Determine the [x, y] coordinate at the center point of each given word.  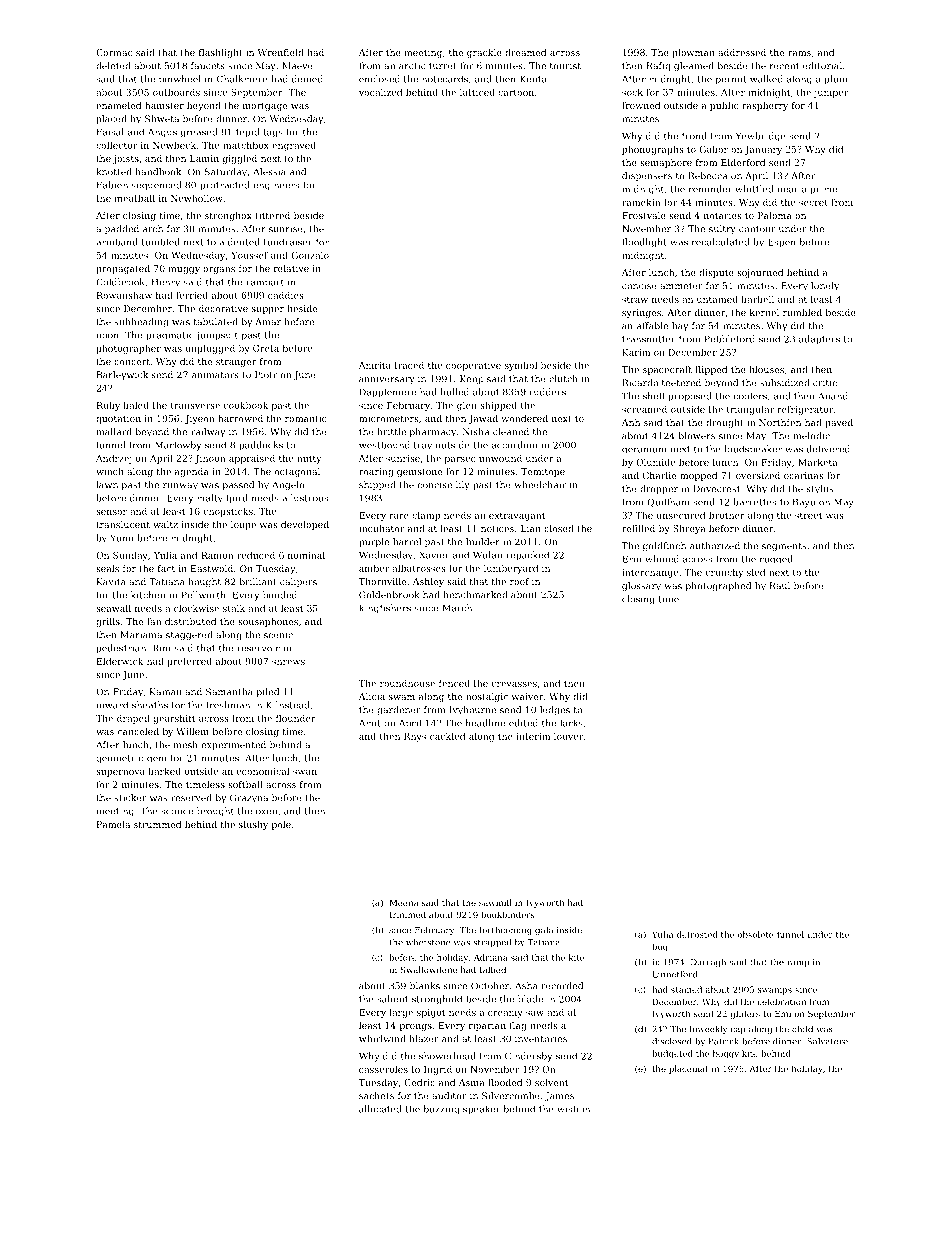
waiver [527, 696]
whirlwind [382, 1039]
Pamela [113, 824]
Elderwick [120, 661]
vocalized [380, 92]
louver [568, 736]
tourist [565, 66]
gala [544, 930]
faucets [208, 66]
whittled [754, 189]
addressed [742, 52]
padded [122, 229]
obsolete [755, 934]
